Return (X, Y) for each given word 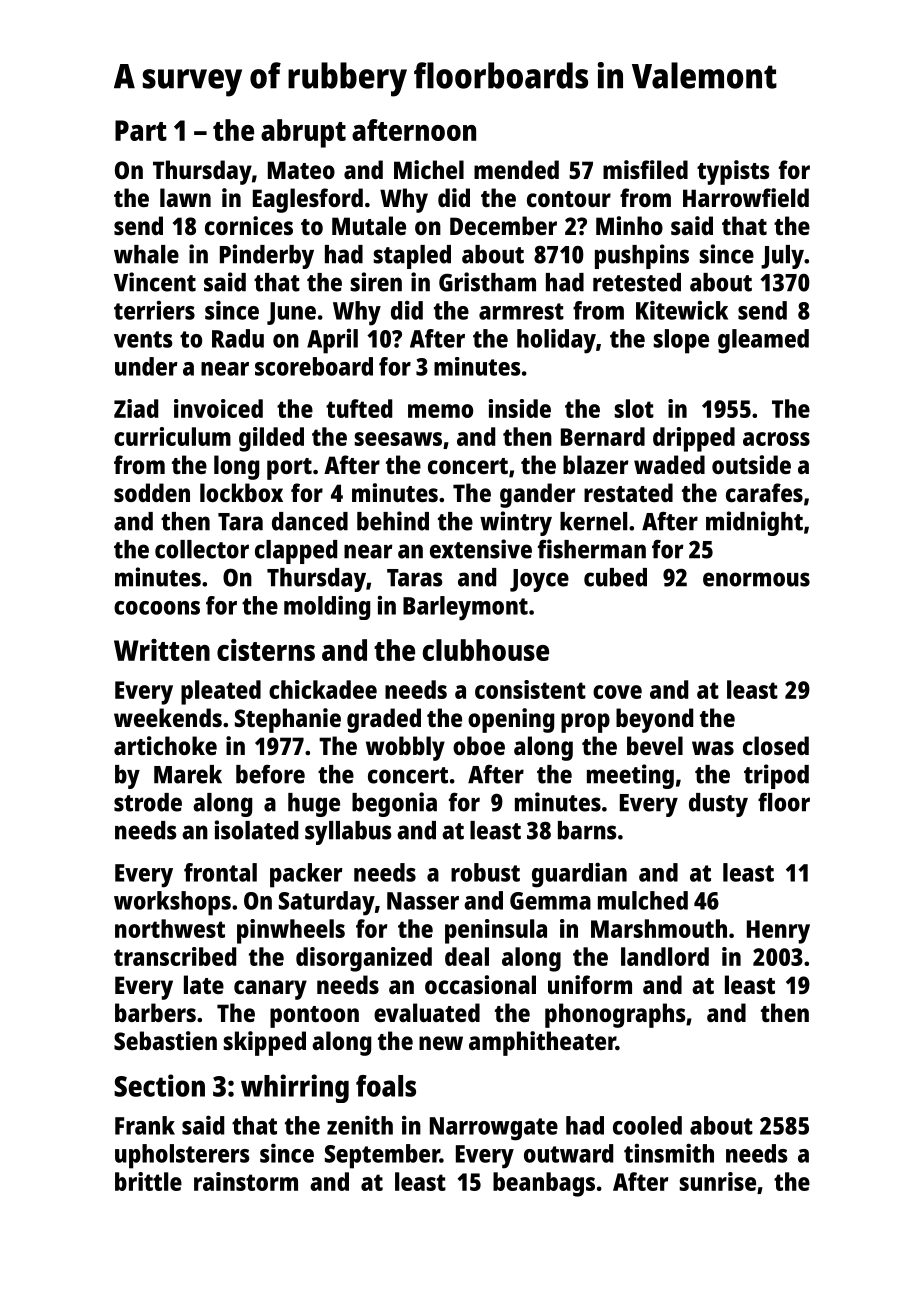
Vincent (155, 282)
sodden (152, 492)
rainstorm (246, 1181)
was (713, 748)
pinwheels (291, 931)
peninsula (496, 931)
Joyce (539, 580)
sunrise (717, 1181)
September (382, 1156)
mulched (643, 900)
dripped (694, 439)
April (332, 341)
